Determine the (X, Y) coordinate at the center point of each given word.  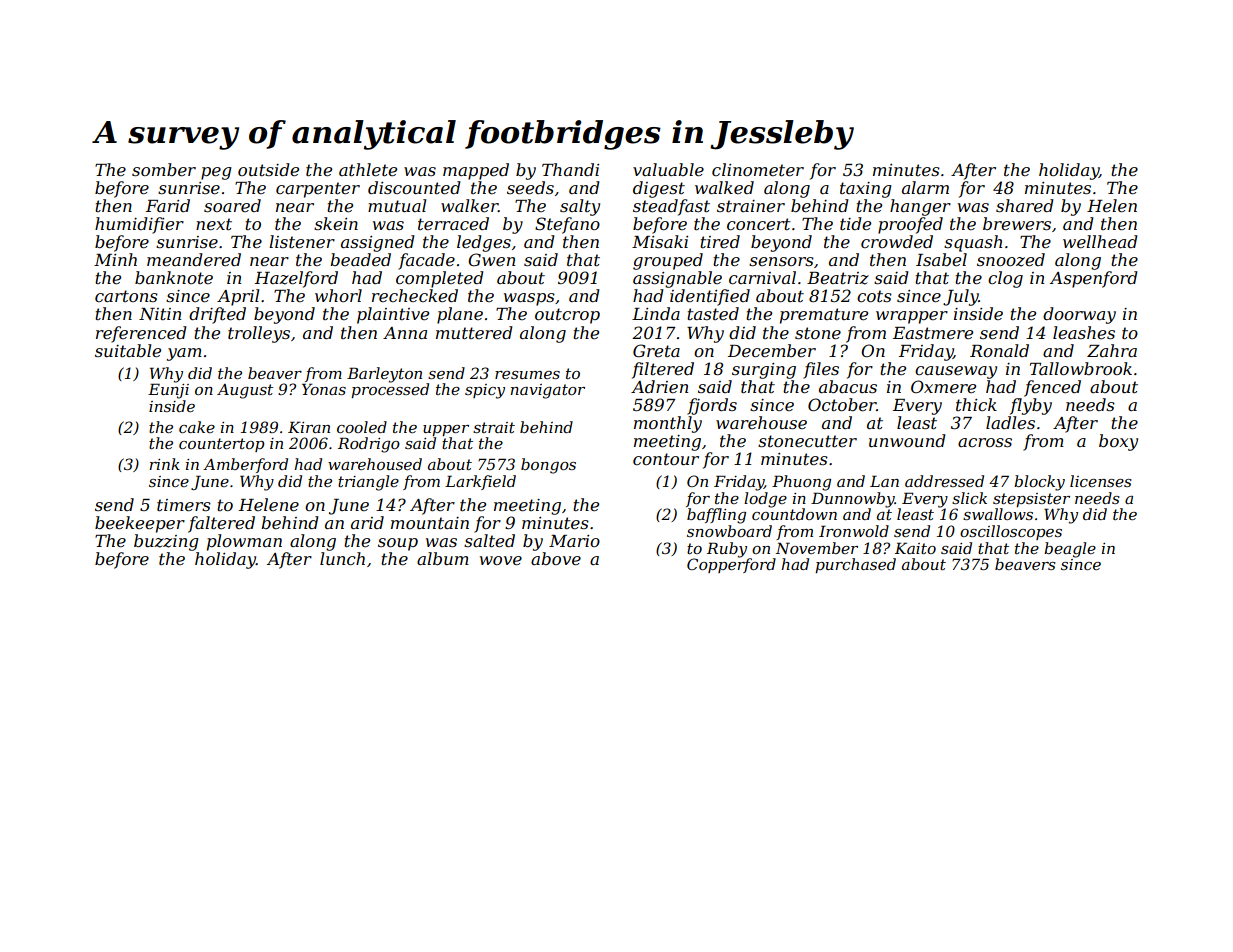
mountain (430, 523)
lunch (342, 558)
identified (710, 297)
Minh (115, 259)
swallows (998, 514)
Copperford (731, 565)
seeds (530, 187)
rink (165, 464)
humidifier (139, 225)
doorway (1079, 315)
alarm (925, 187)
